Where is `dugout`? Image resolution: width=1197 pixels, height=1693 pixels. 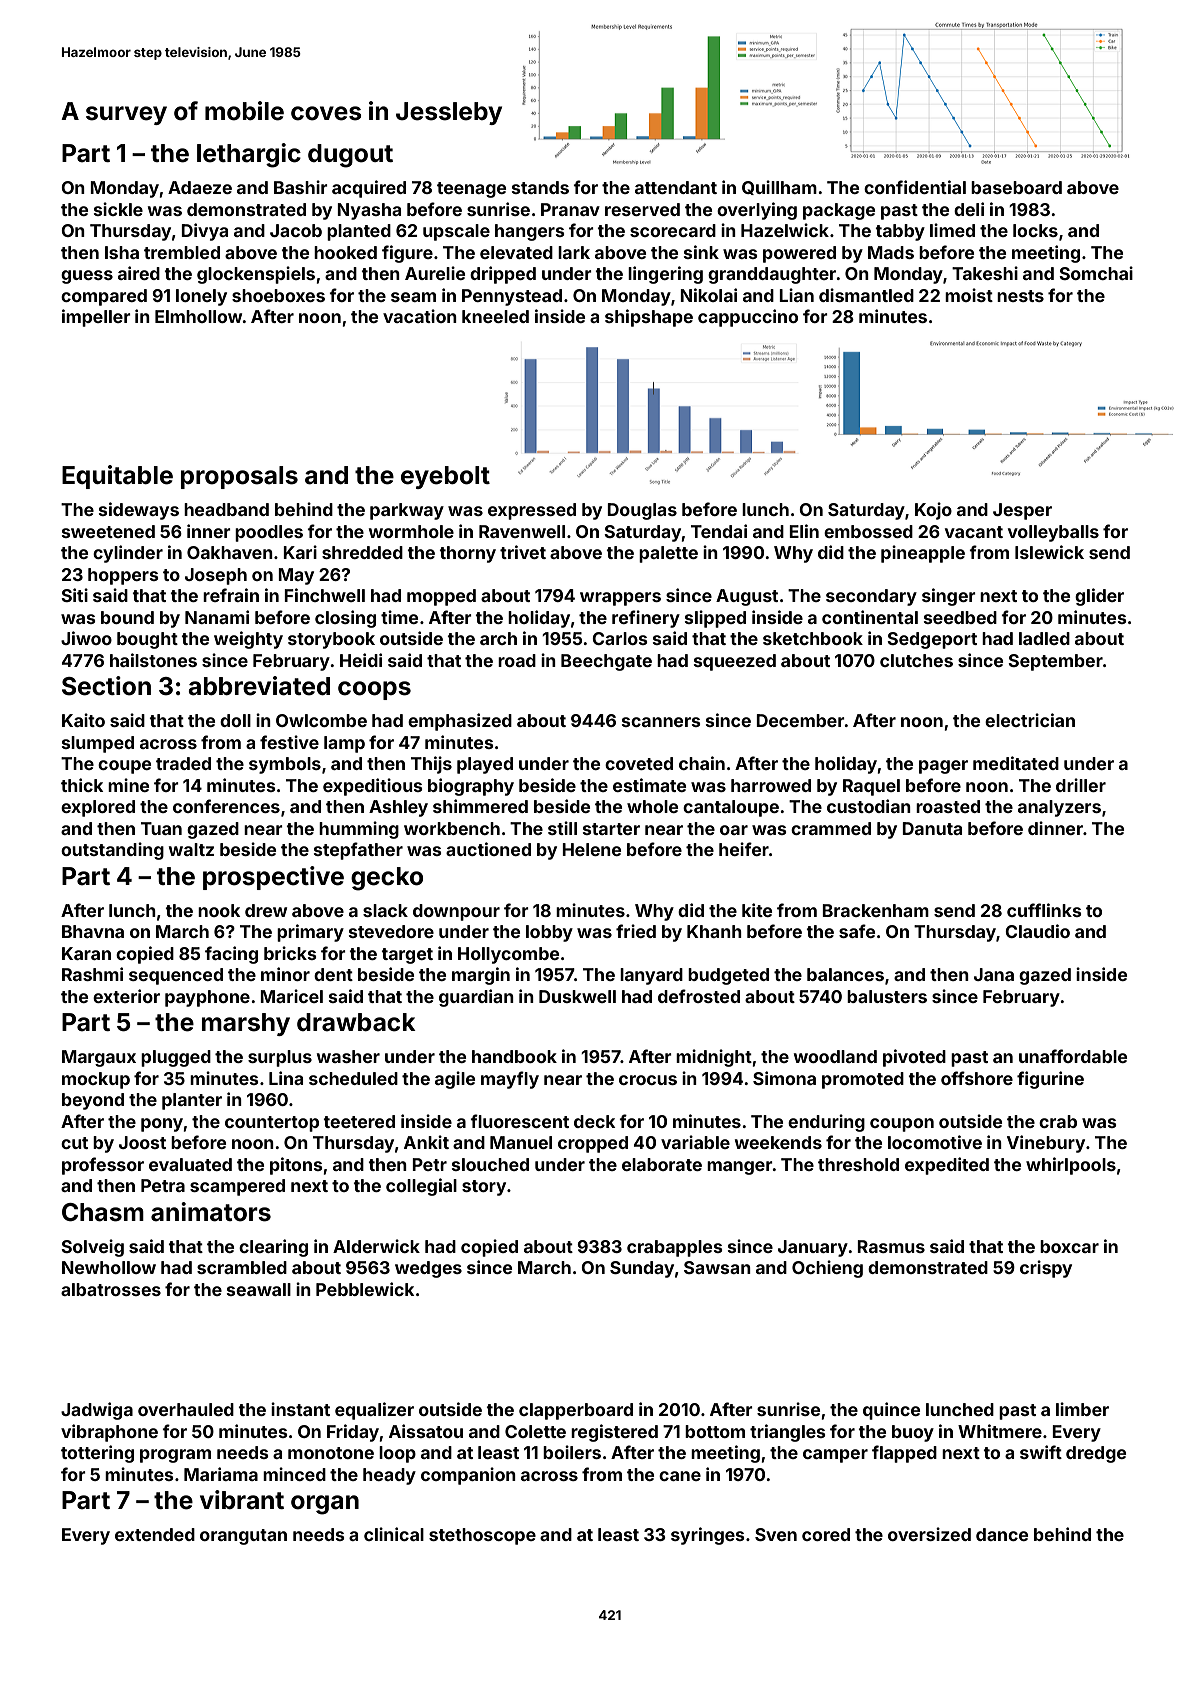
dugout is located at coordinates (350, 156).
